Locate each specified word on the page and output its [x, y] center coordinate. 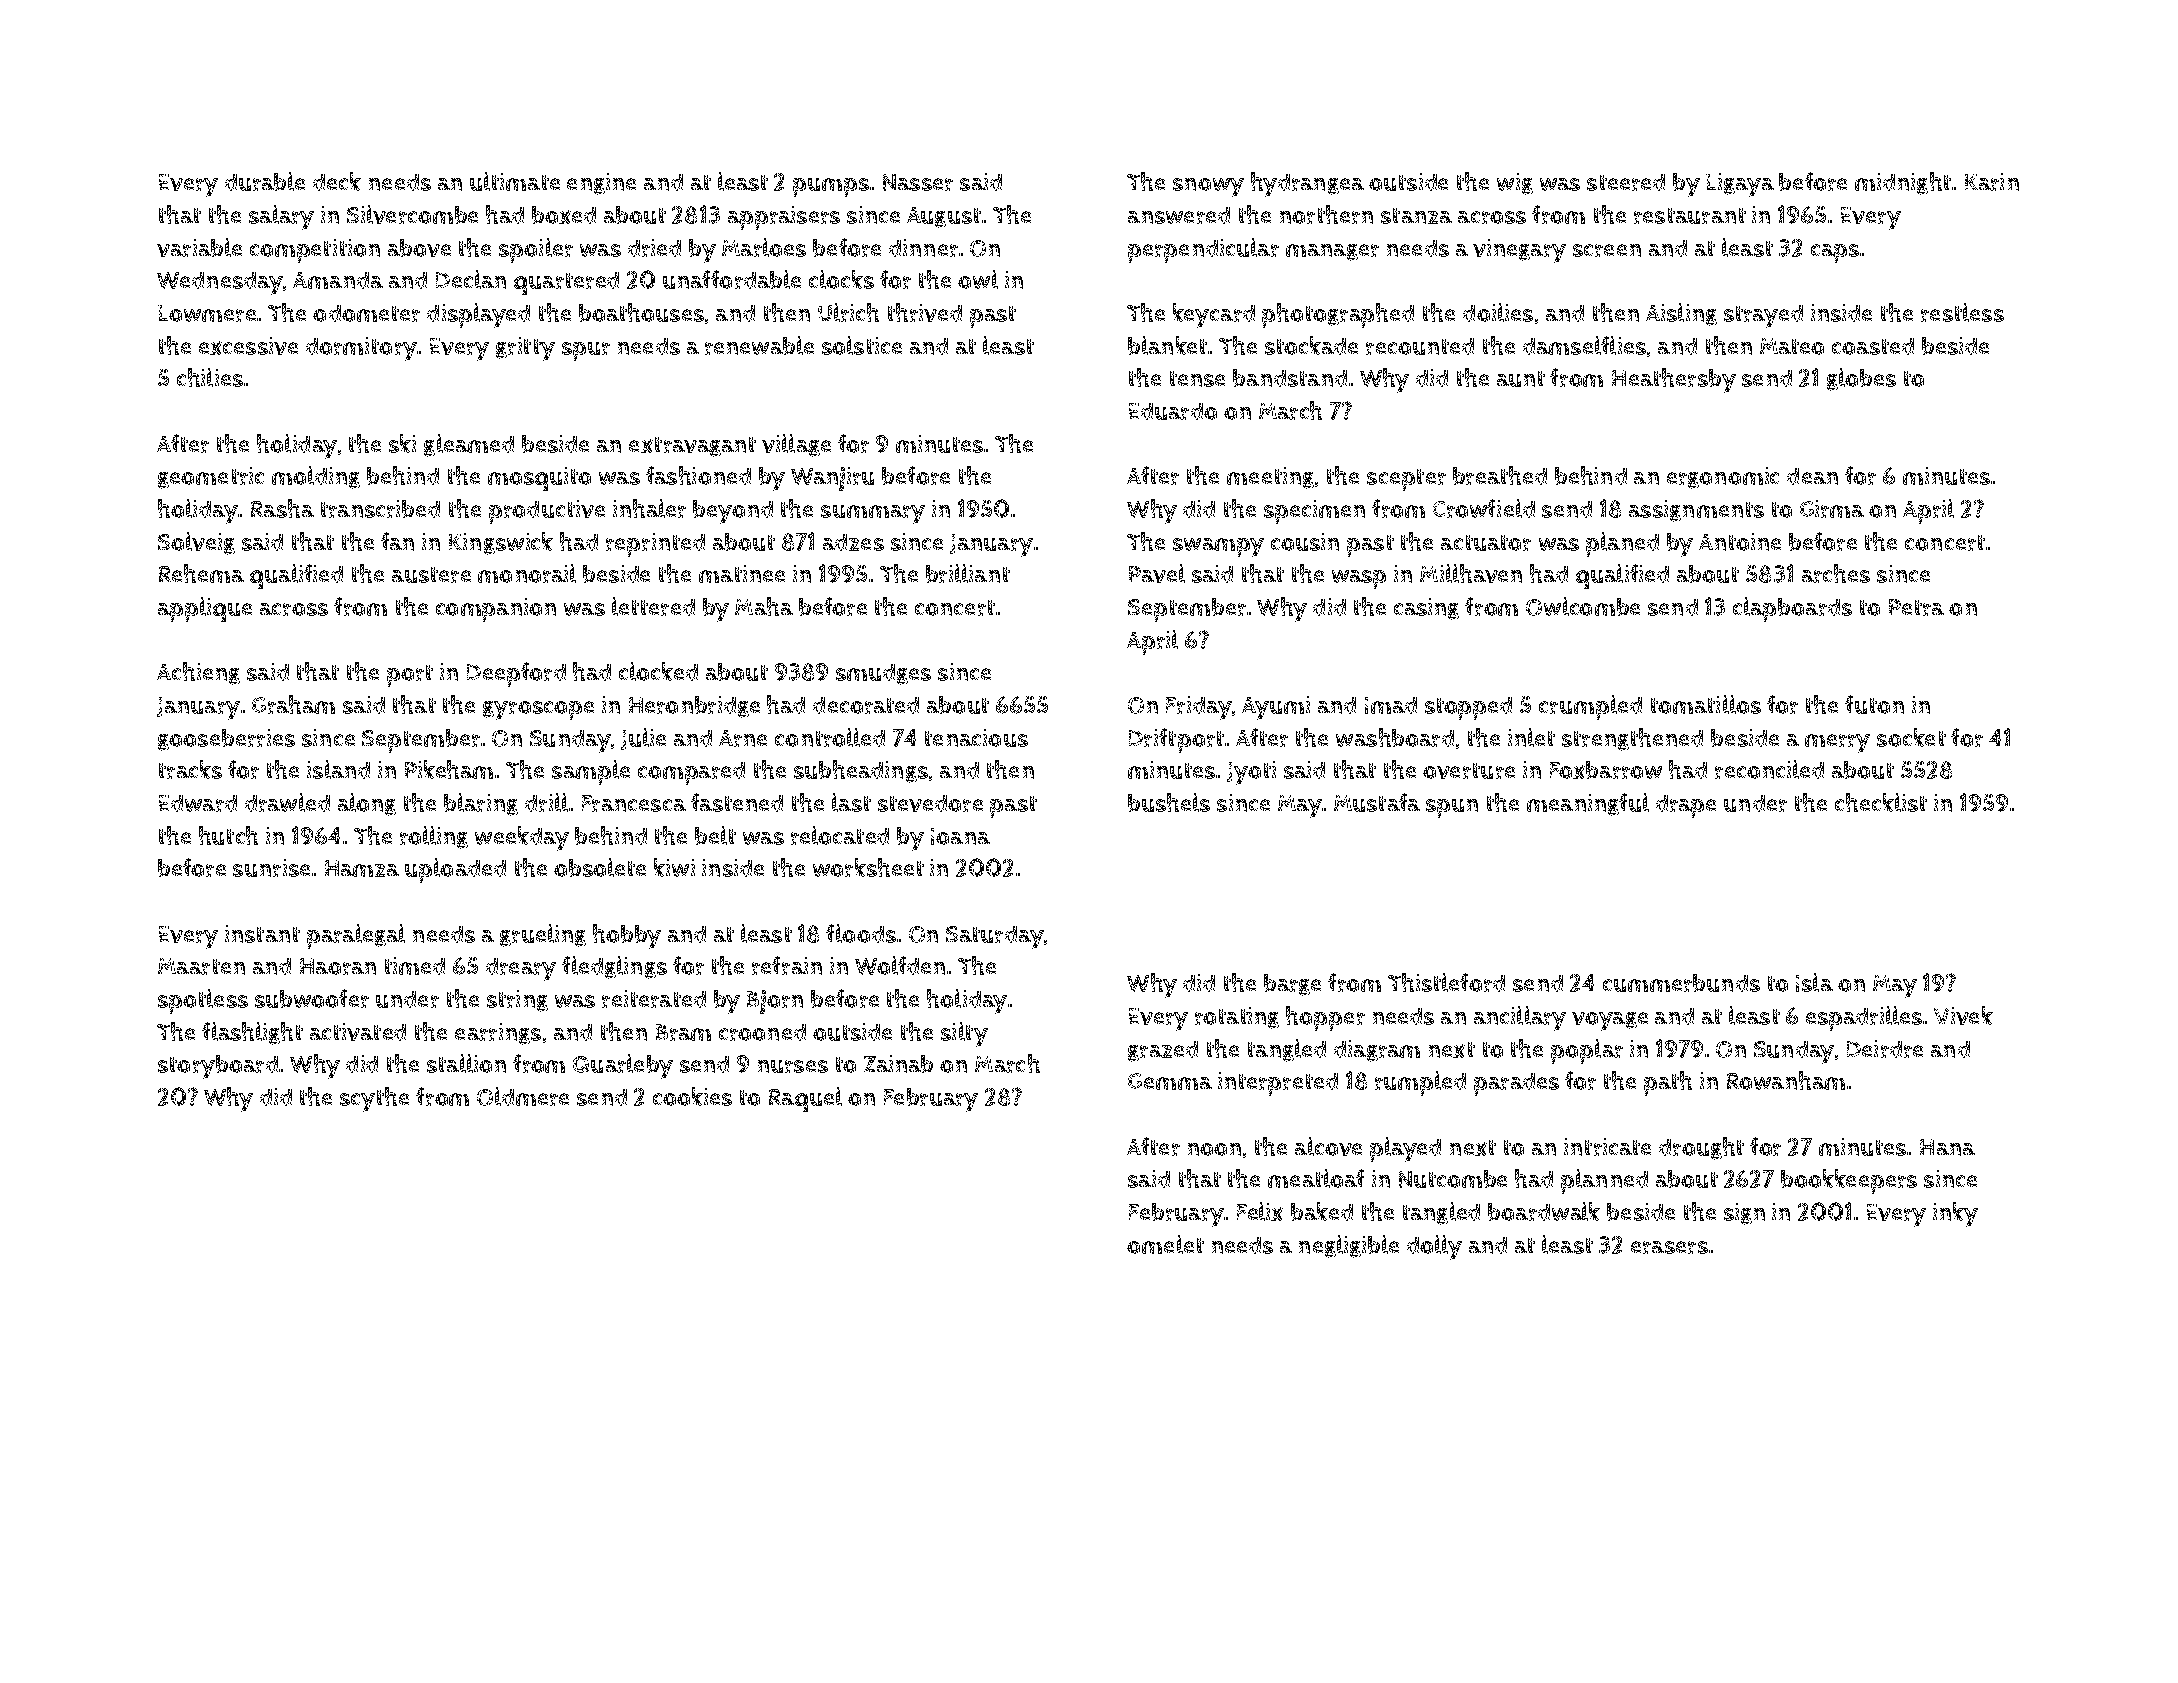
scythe [374, 1099]
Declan [471, 279]
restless [1962, 312]
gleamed [469, 445]
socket [1911, 737]
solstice [862, 345]
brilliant [968, 573]
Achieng [198, 673]
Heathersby [1674, 380]
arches [1836, 573]
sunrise [271, 868]
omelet [1165, 1244]
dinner [923, 248]
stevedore [930, 803]
